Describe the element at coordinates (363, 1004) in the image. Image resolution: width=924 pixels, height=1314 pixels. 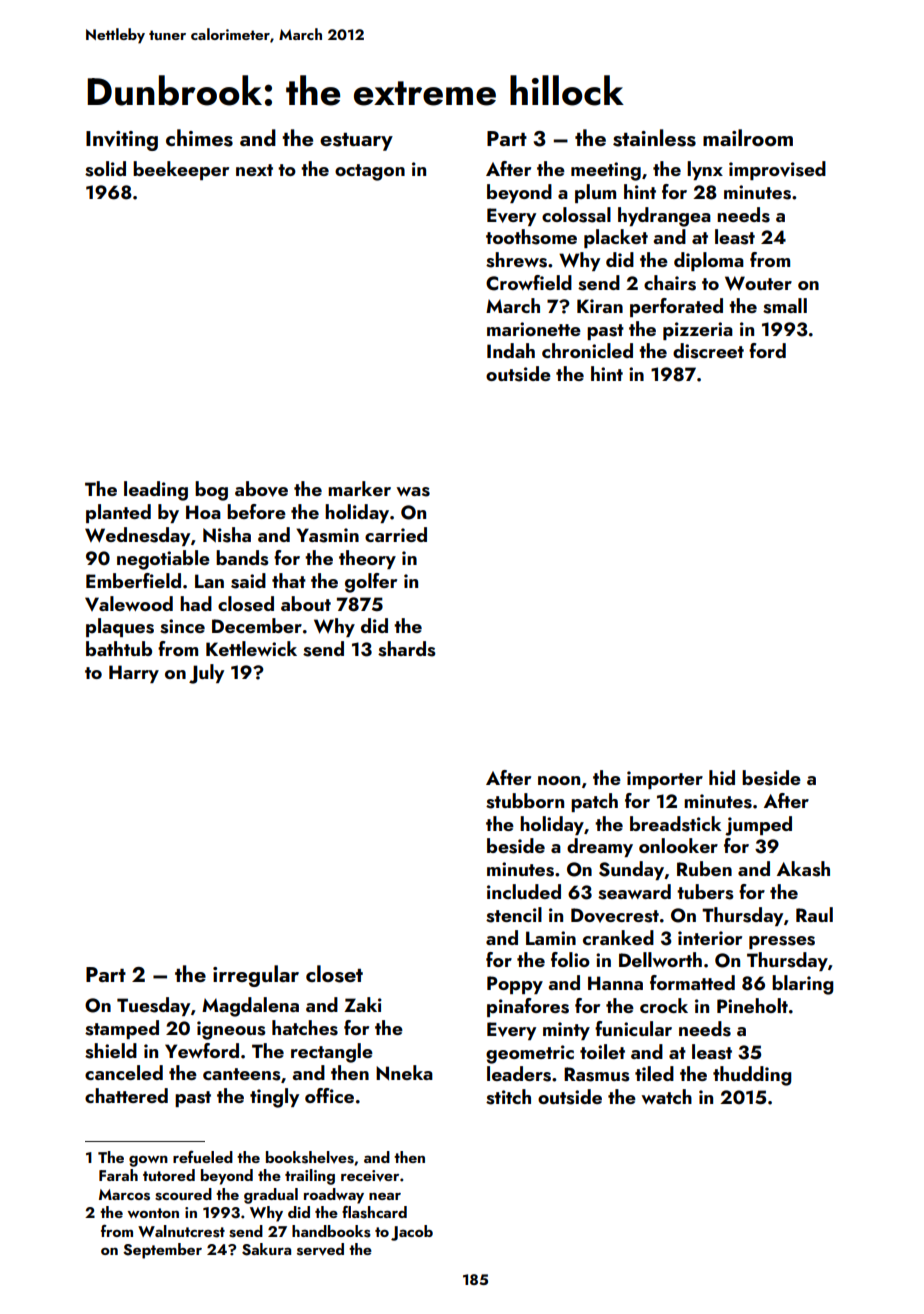
I see `Zaki` at that location.
